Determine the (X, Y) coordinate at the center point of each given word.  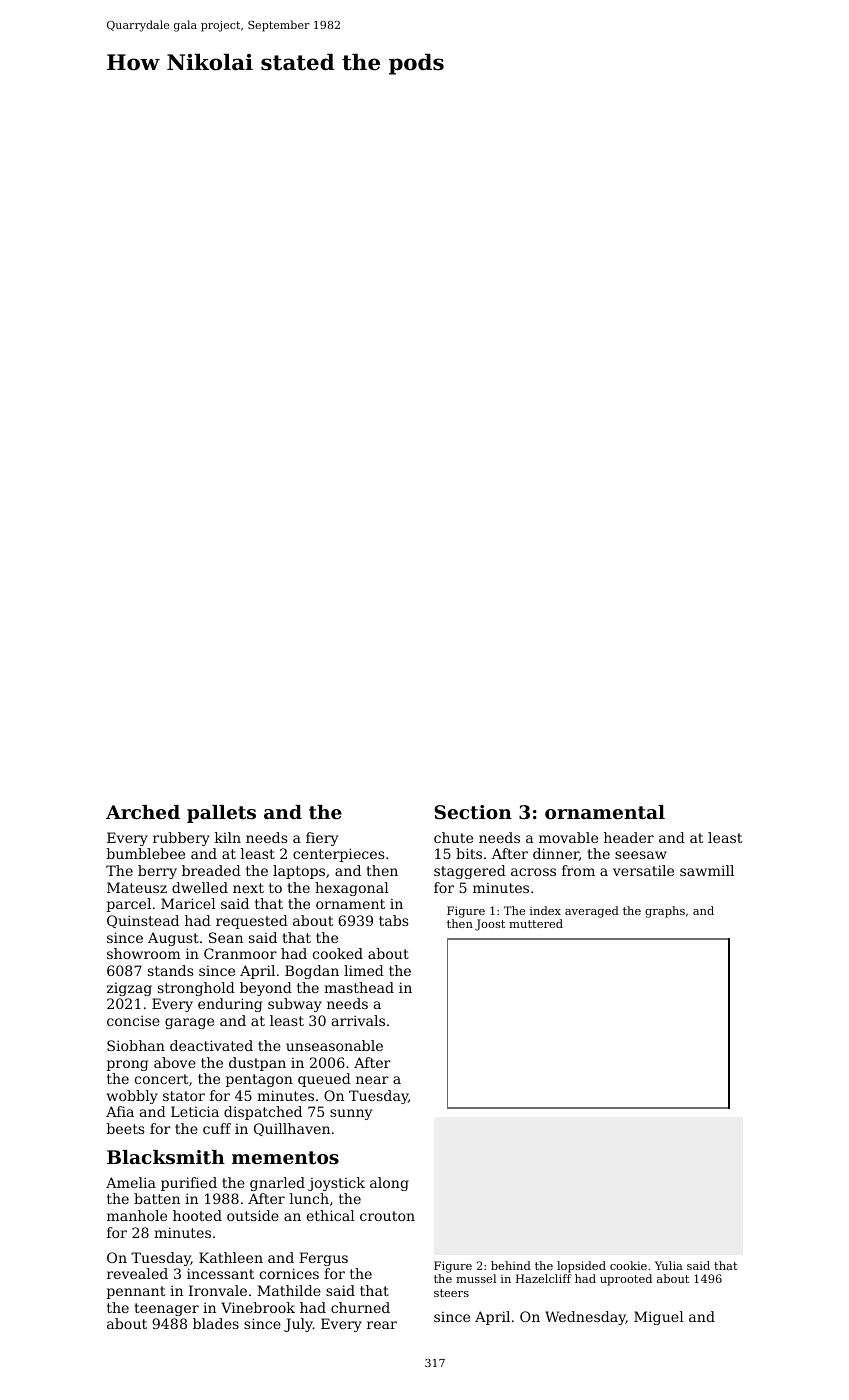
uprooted (626, 1280)
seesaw (641, 855)
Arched (143, 812)
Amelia (131, 1182)
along (389, 1184)
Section (473, 812)
